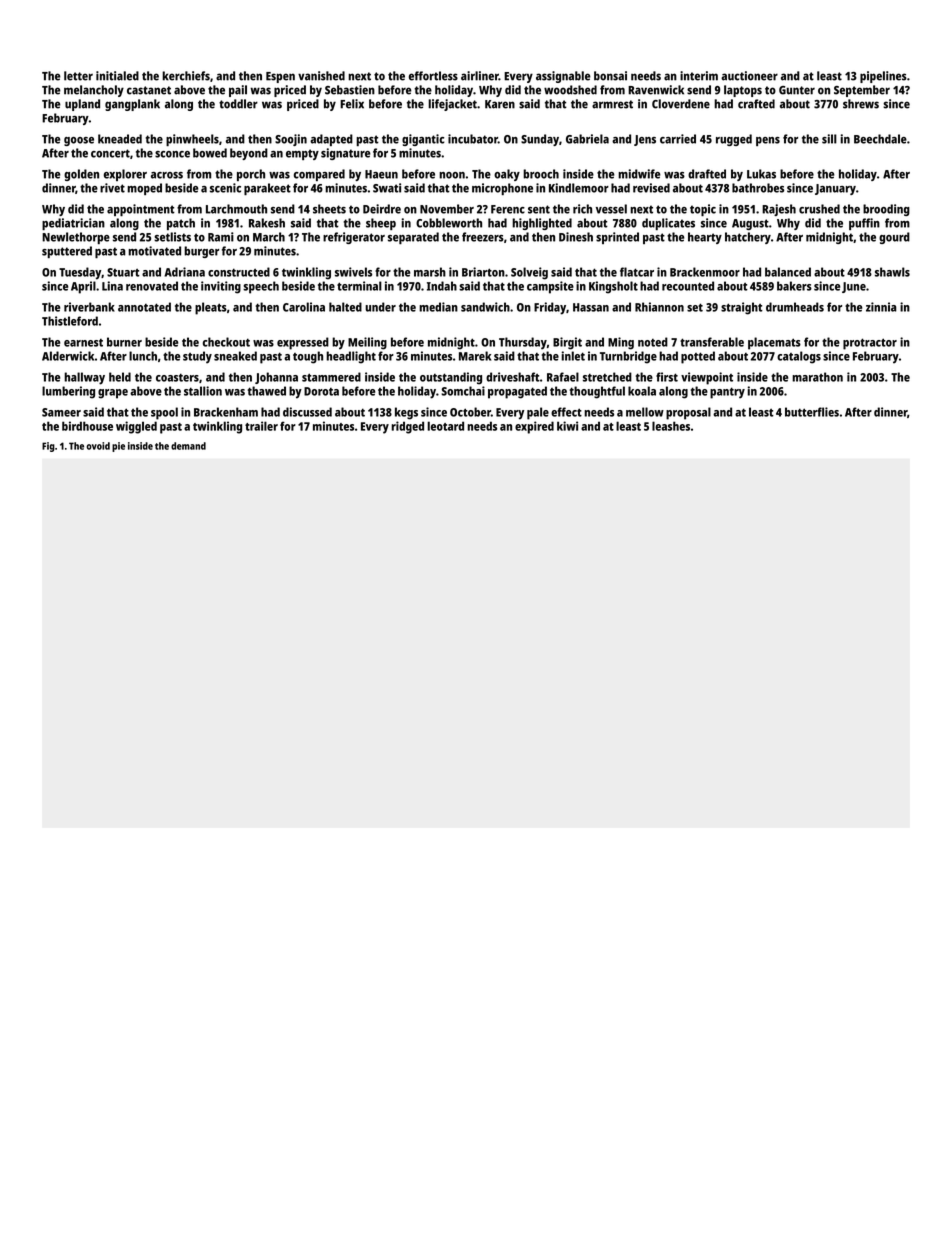 The image size is (952, 1233). I want to click on goose, so click(79, 141).
